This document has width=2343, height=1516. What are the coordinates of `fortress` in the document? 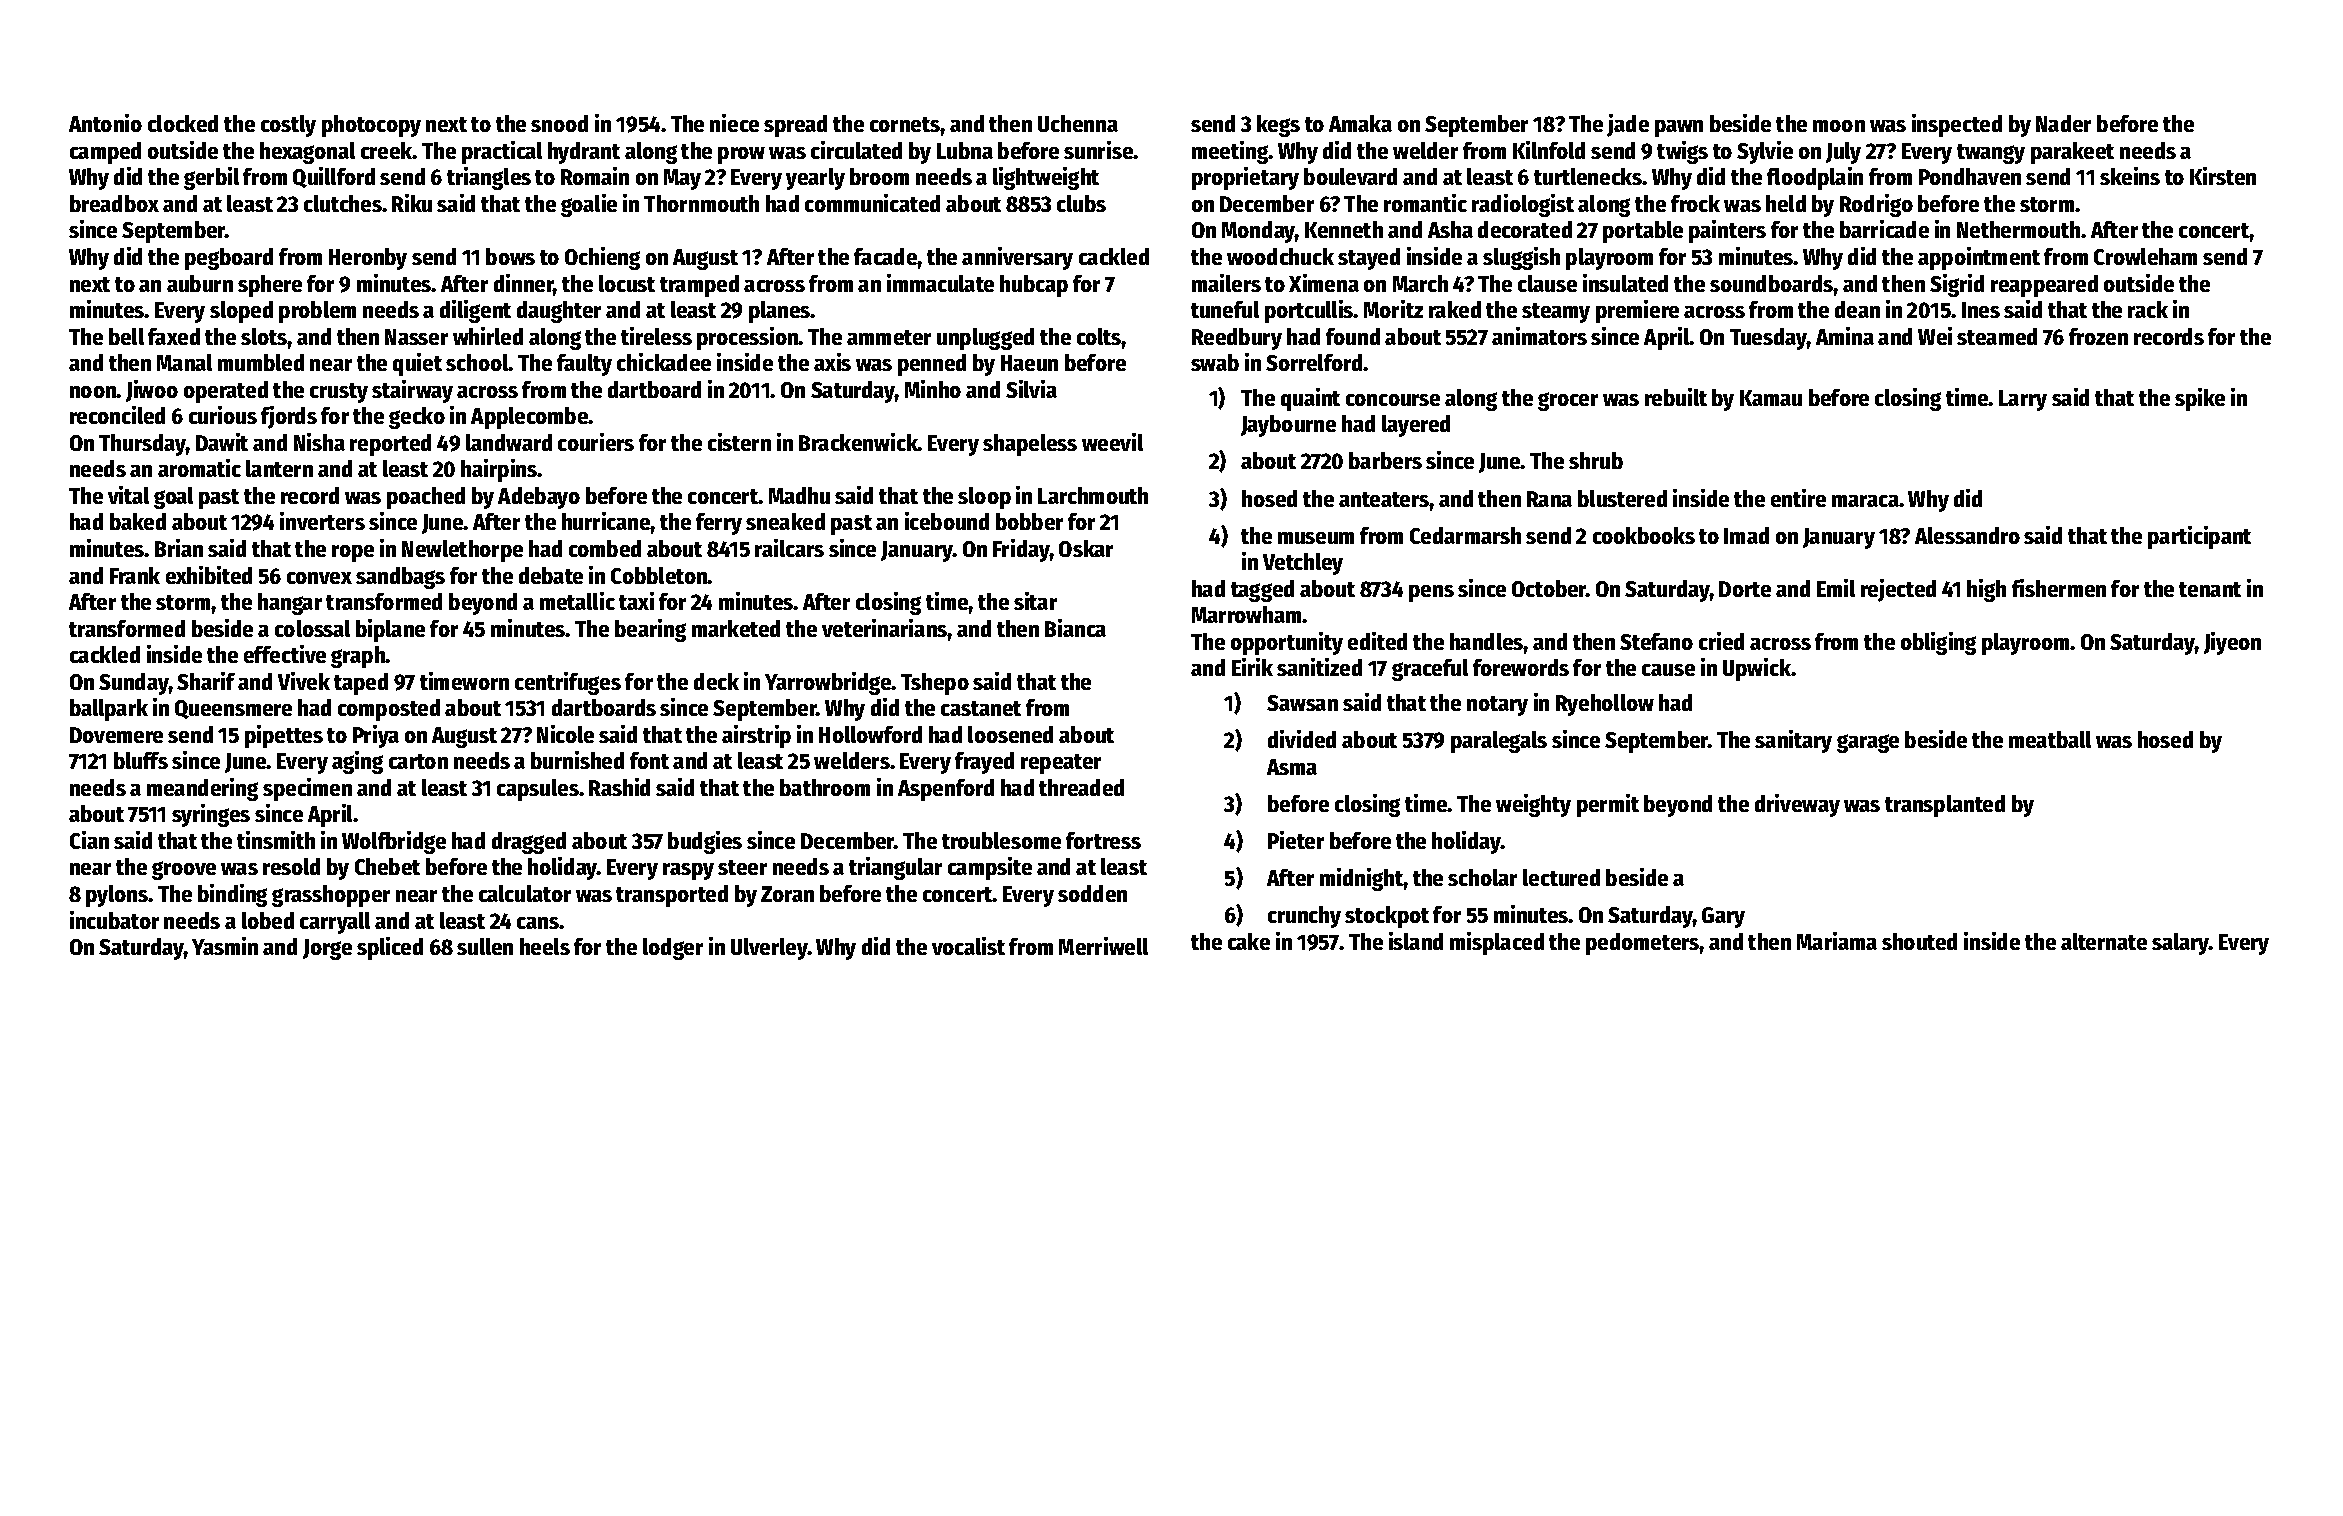 It's located at (1103, 840).
